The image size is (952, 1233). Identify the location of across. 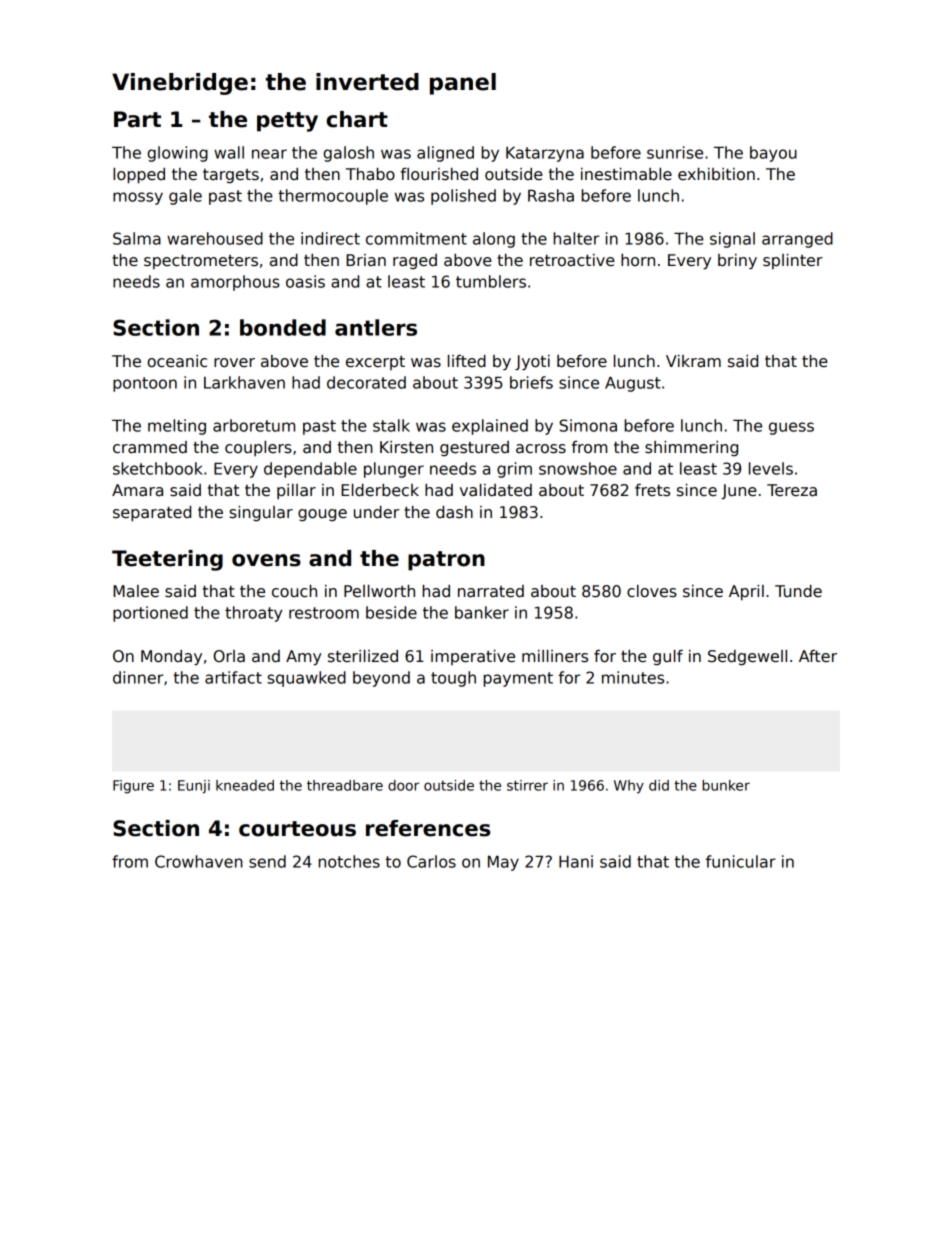
(541, 449).
